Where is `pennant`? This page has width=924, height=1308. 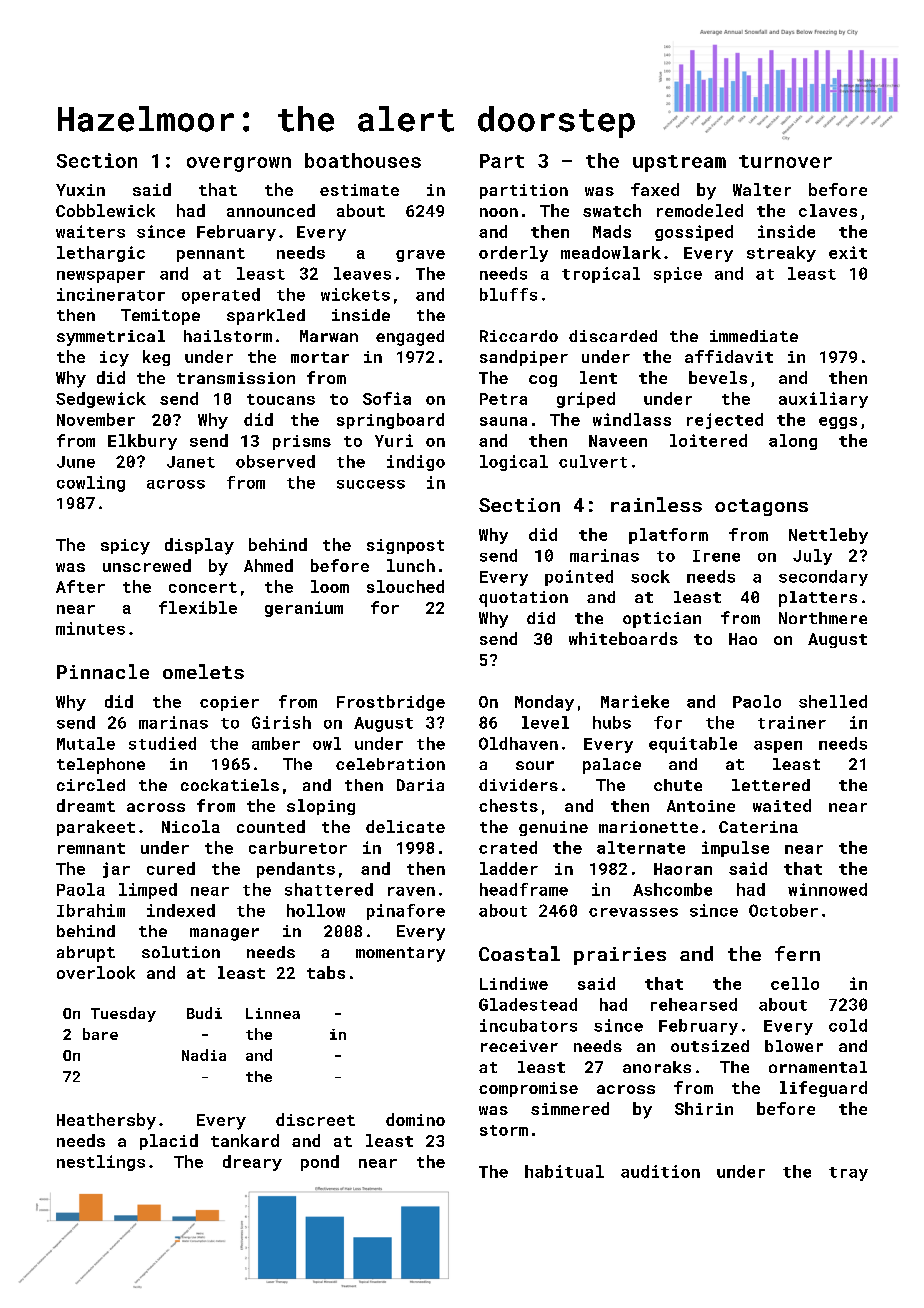 pennant is located at coordinates (211, 255).
